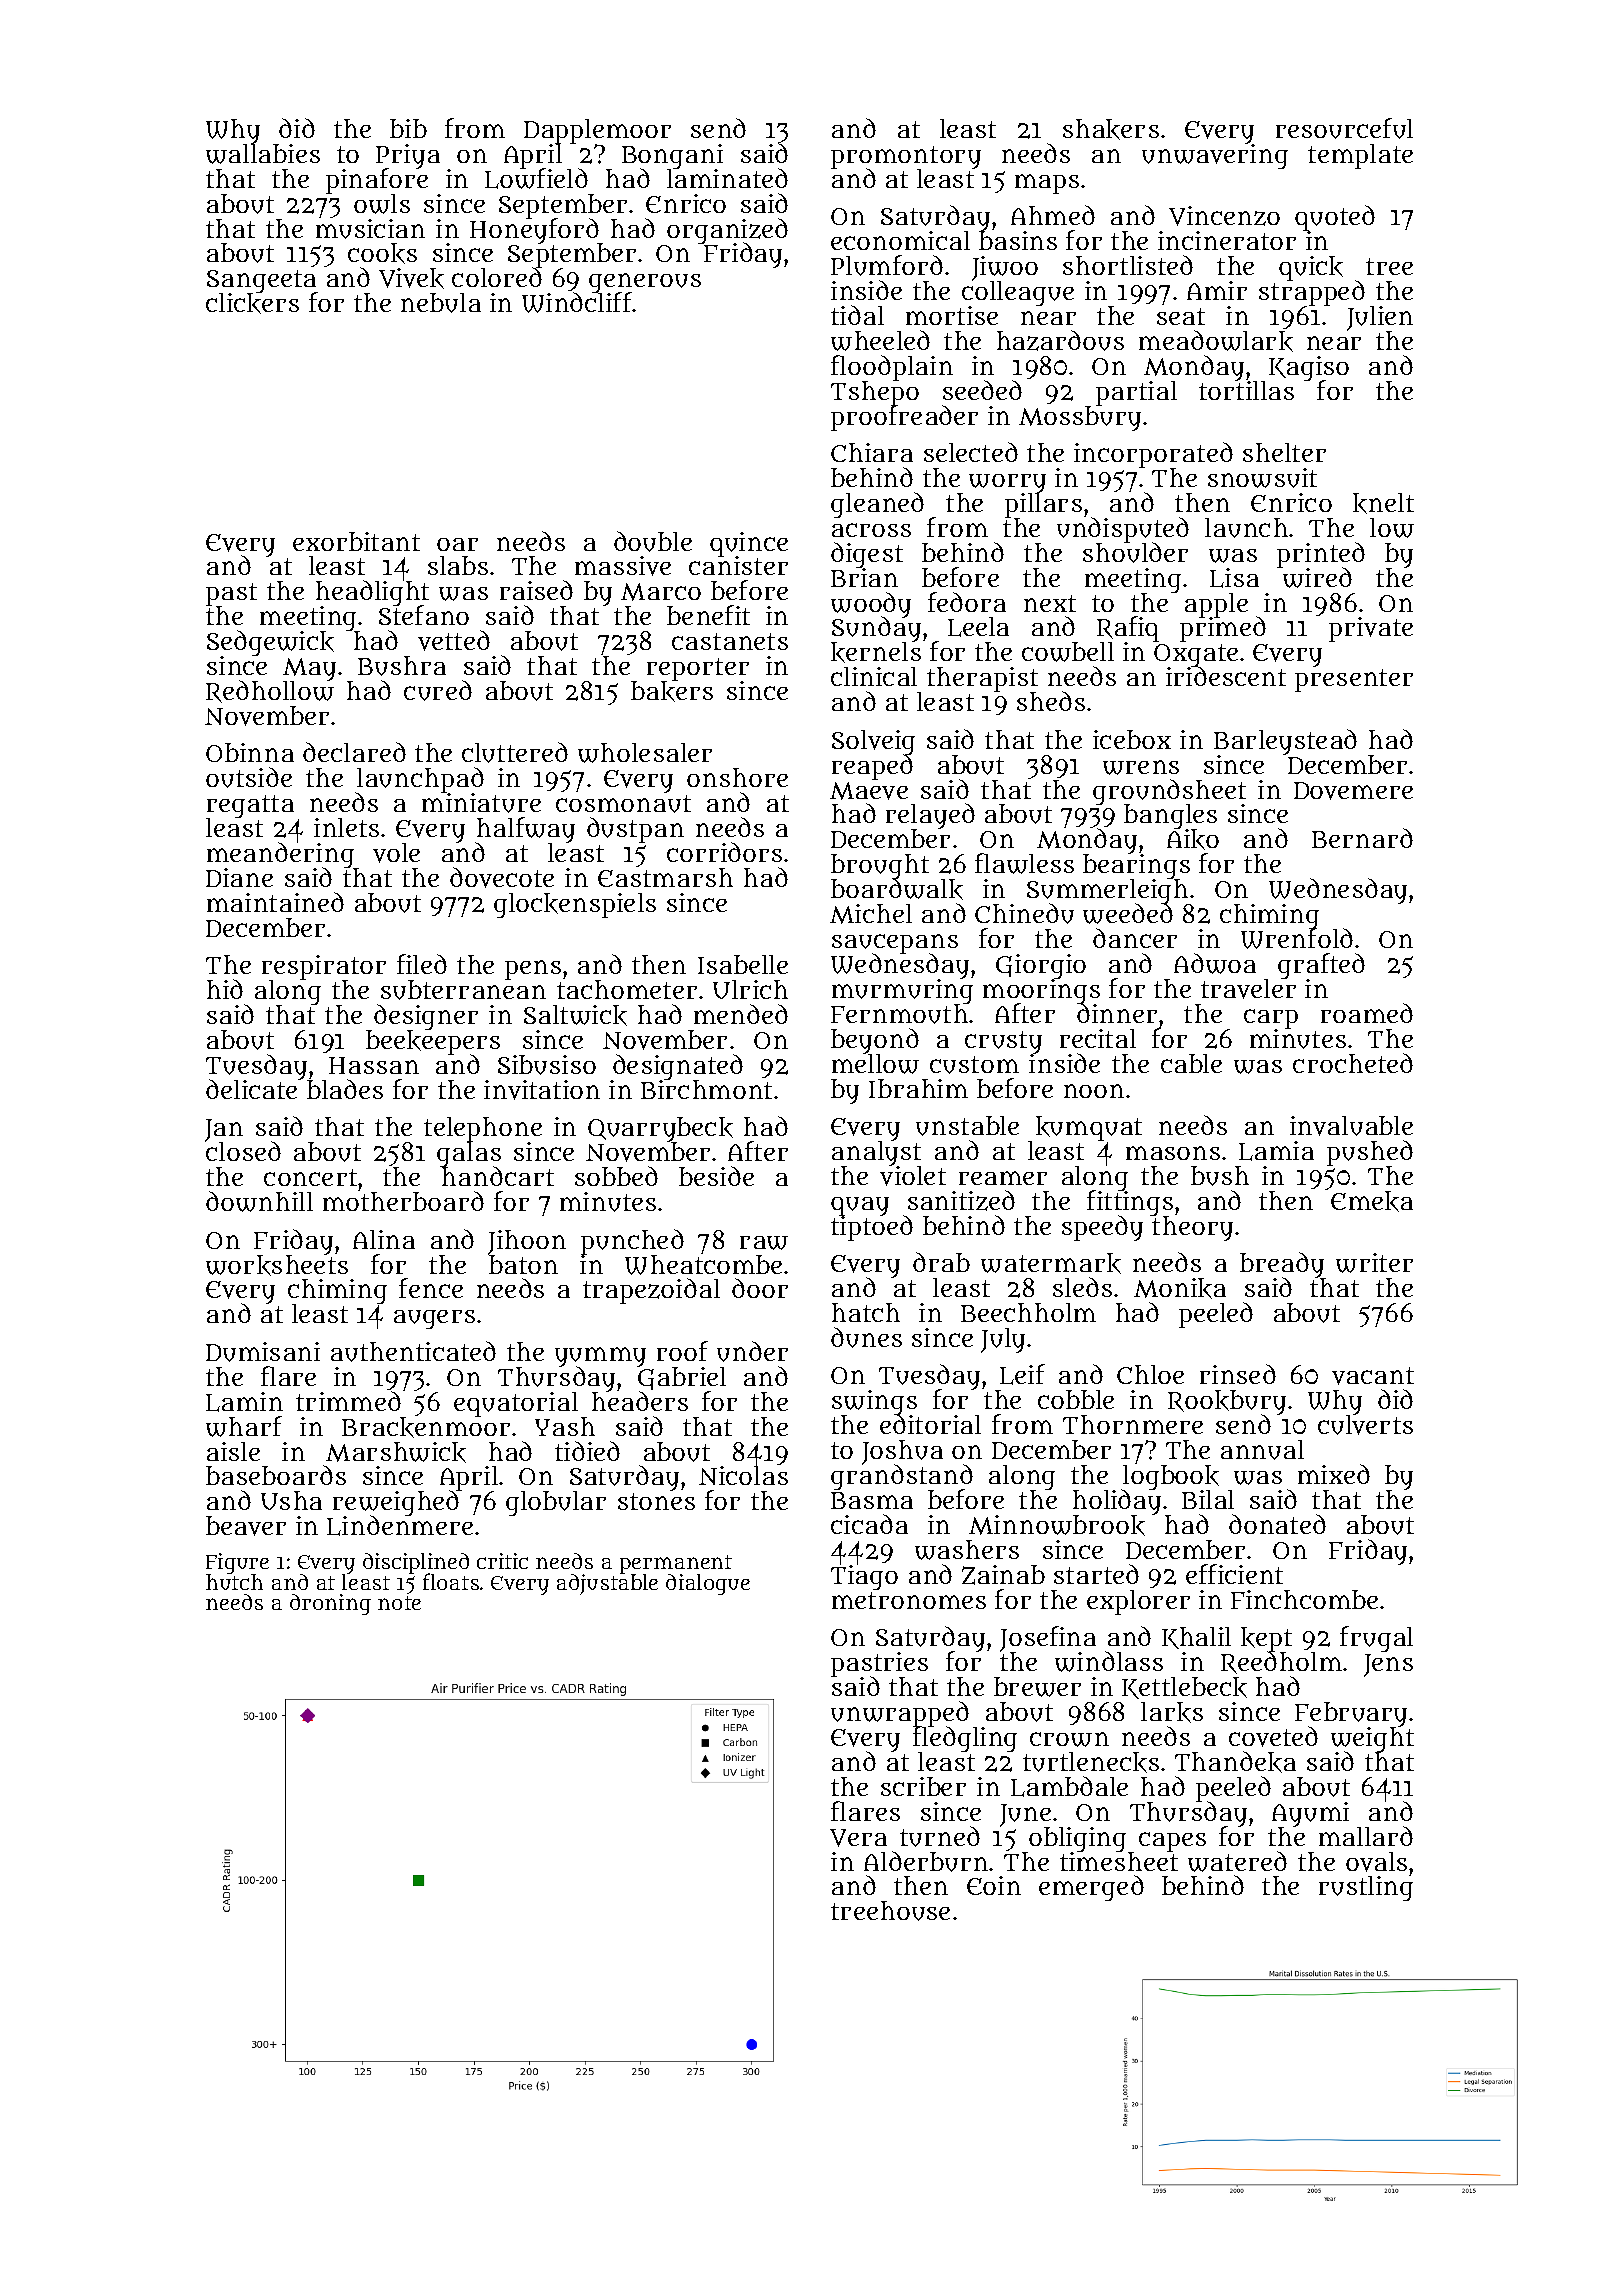  What do you see at coordinates (1246, 390) in the image?
I see `tortillas` at bounding box center [1246, 390].
